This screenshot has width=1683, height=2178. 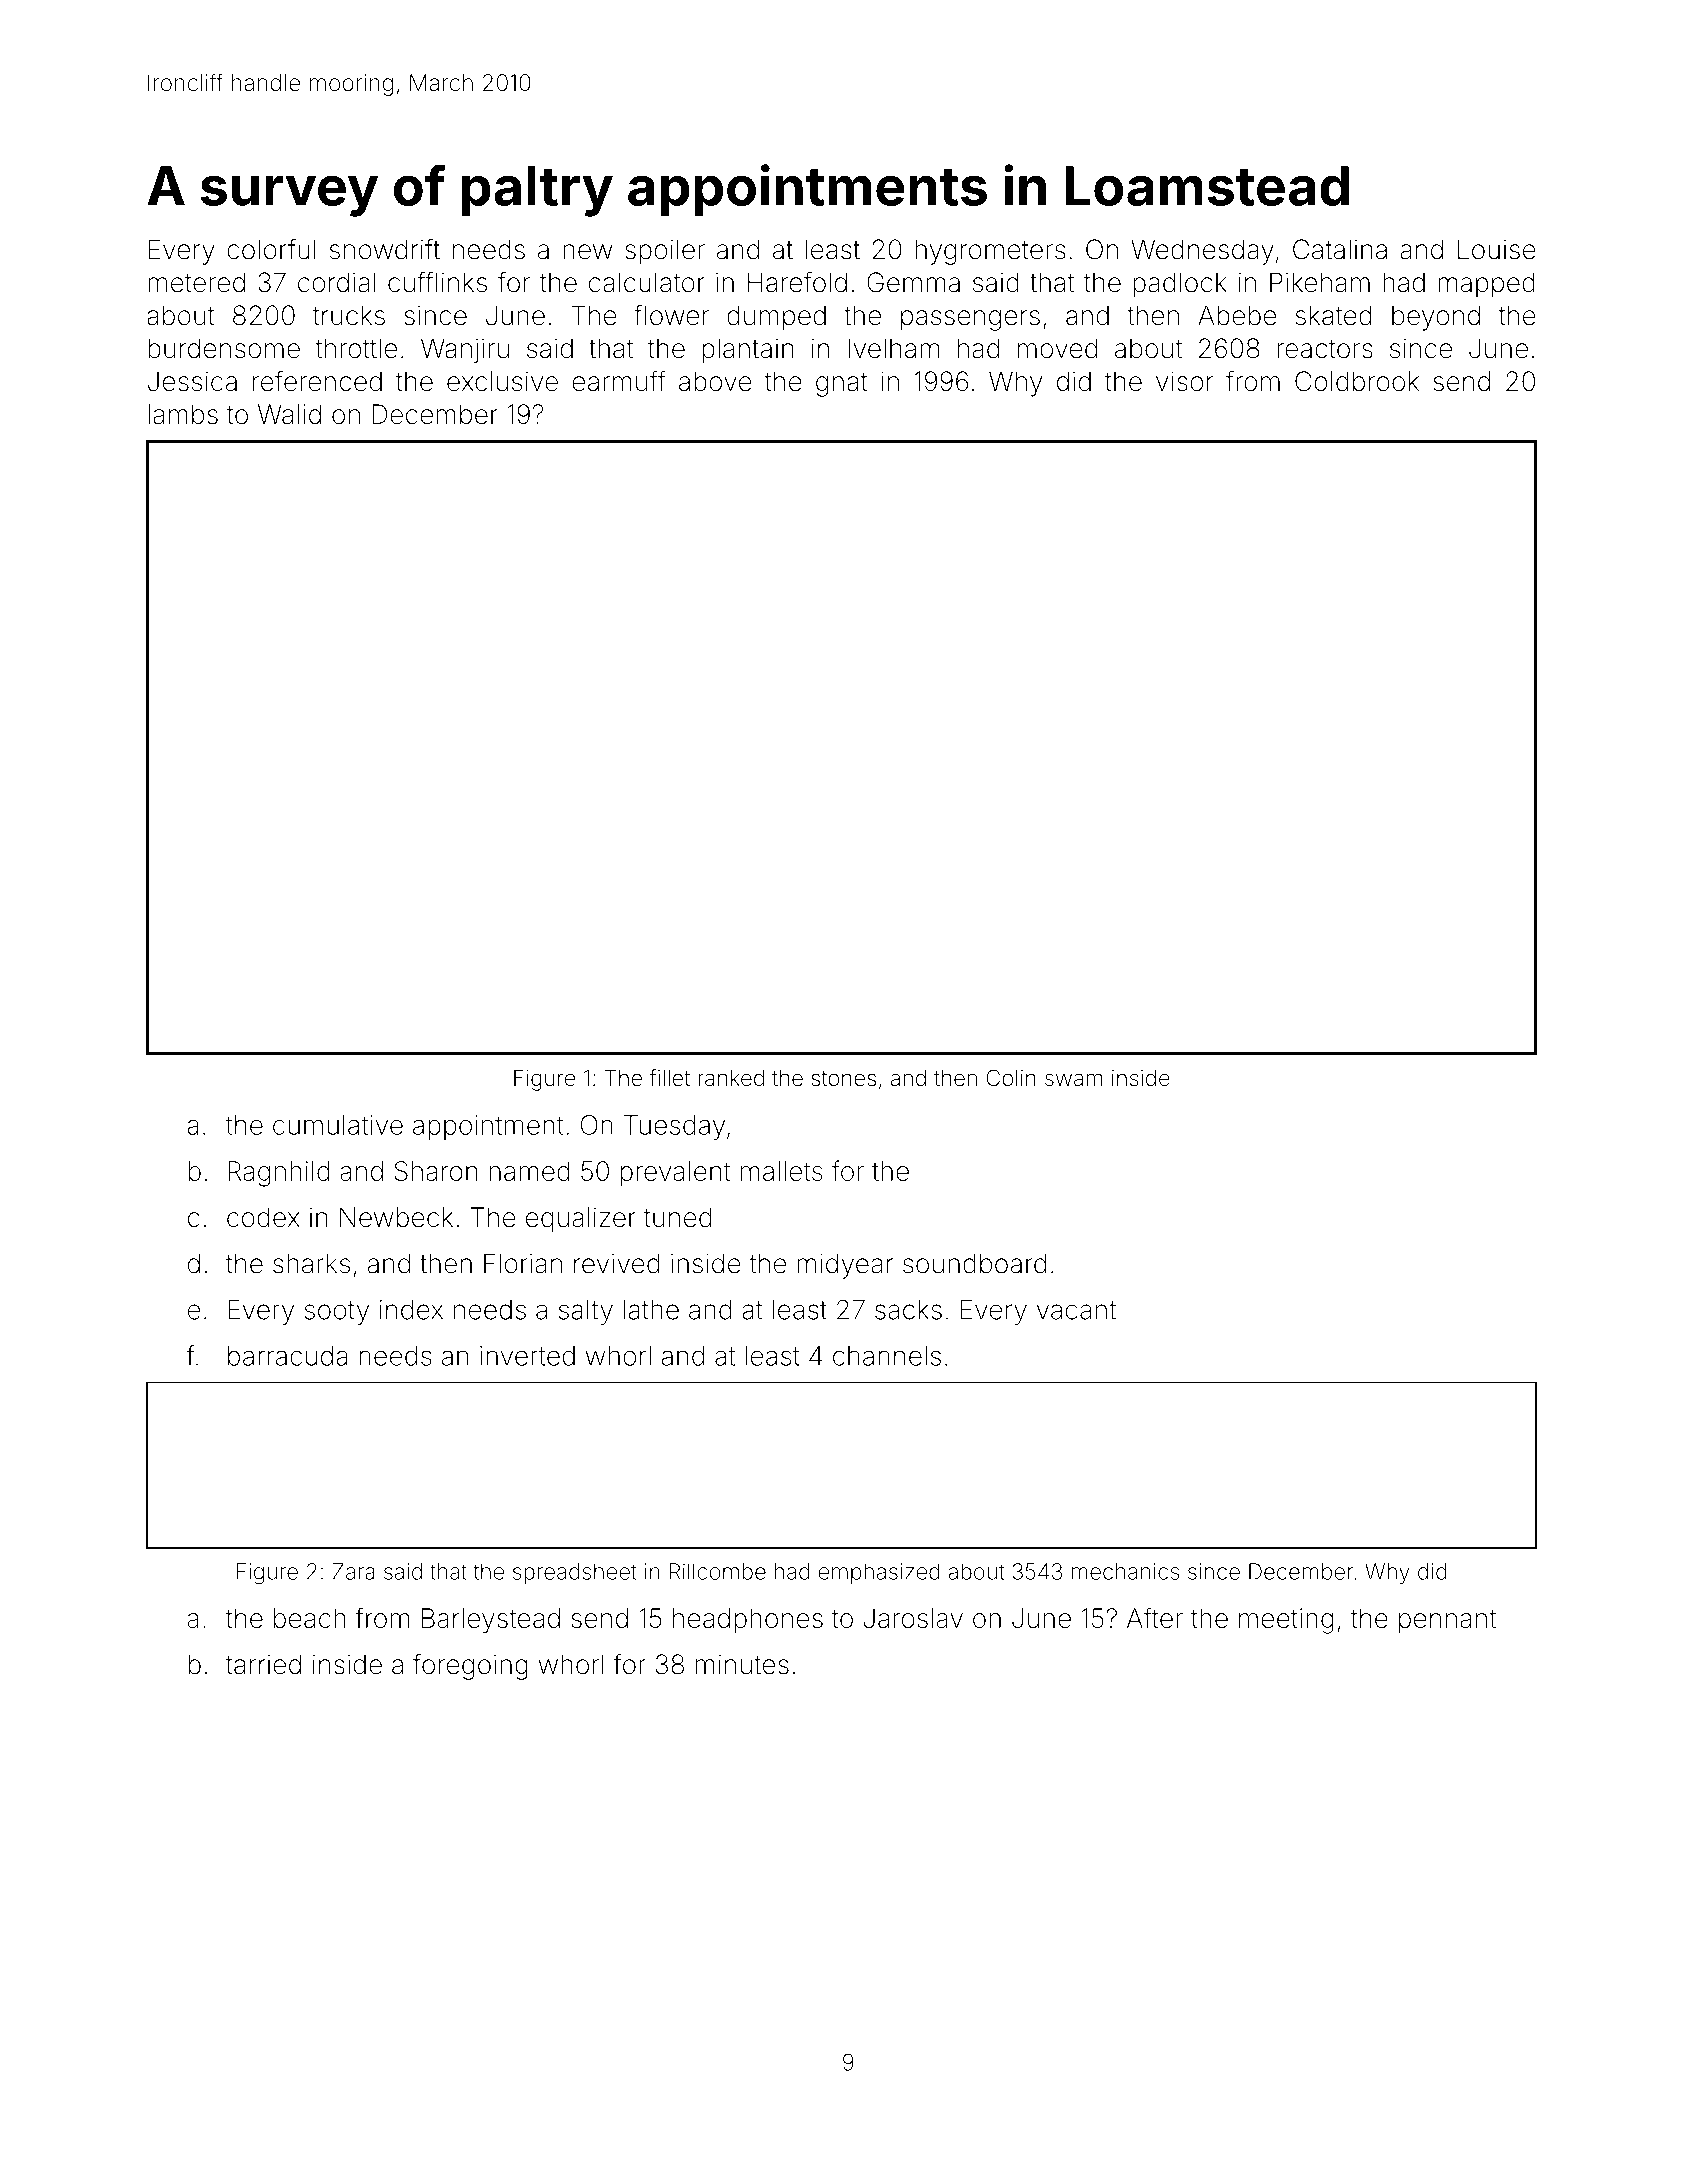 I want to click on gnat, so click(x=841, y=385).
